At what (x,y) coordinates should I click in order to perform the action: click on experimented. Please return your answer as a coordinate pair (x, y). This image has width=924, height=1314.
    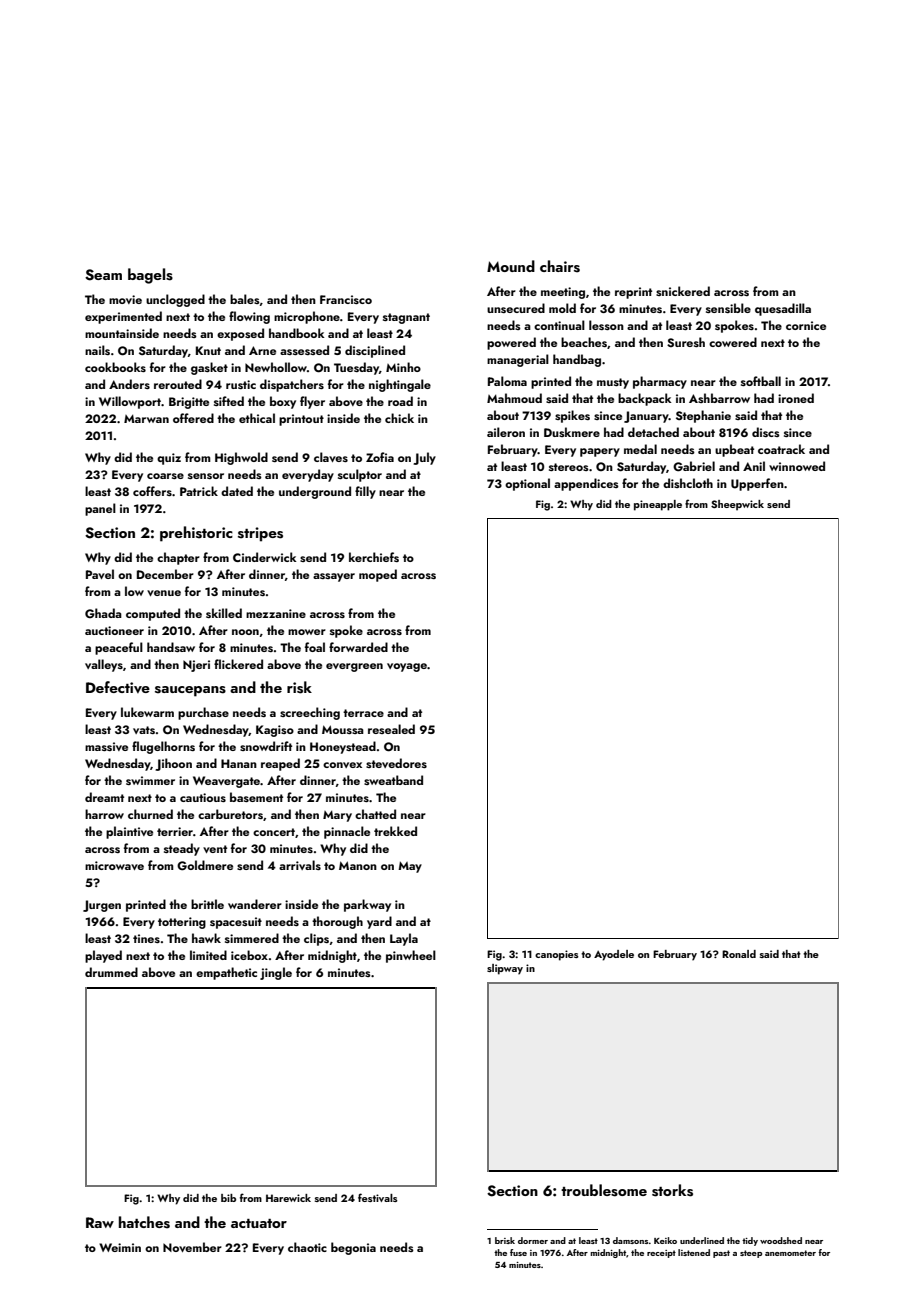
    Looking at the image, I should click on (123, 317).
